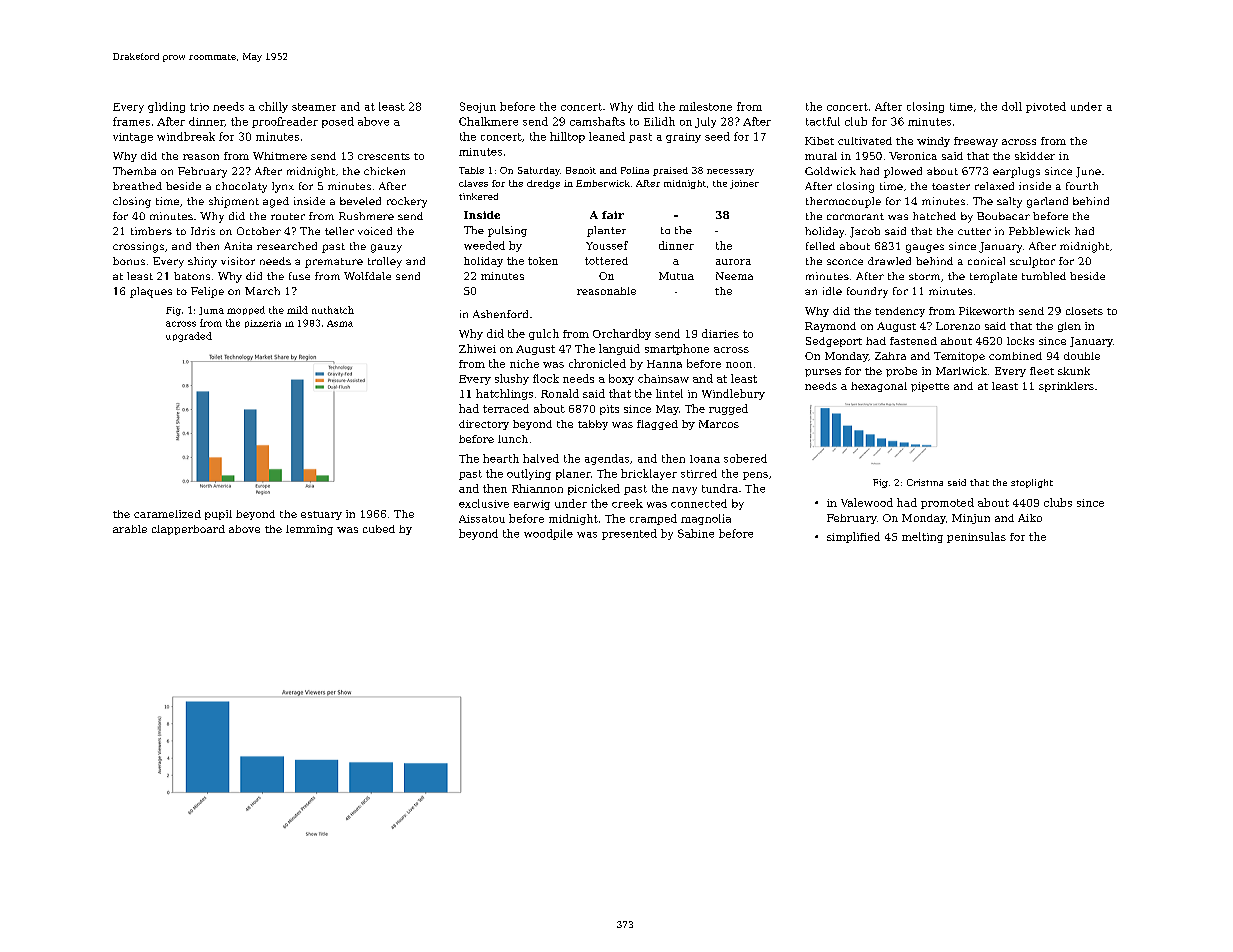 The width and height of the screenshot is (1233, 952). Describe the element at coordinates (548, 534) in the screenshot. I see `woodpile` at that location.
